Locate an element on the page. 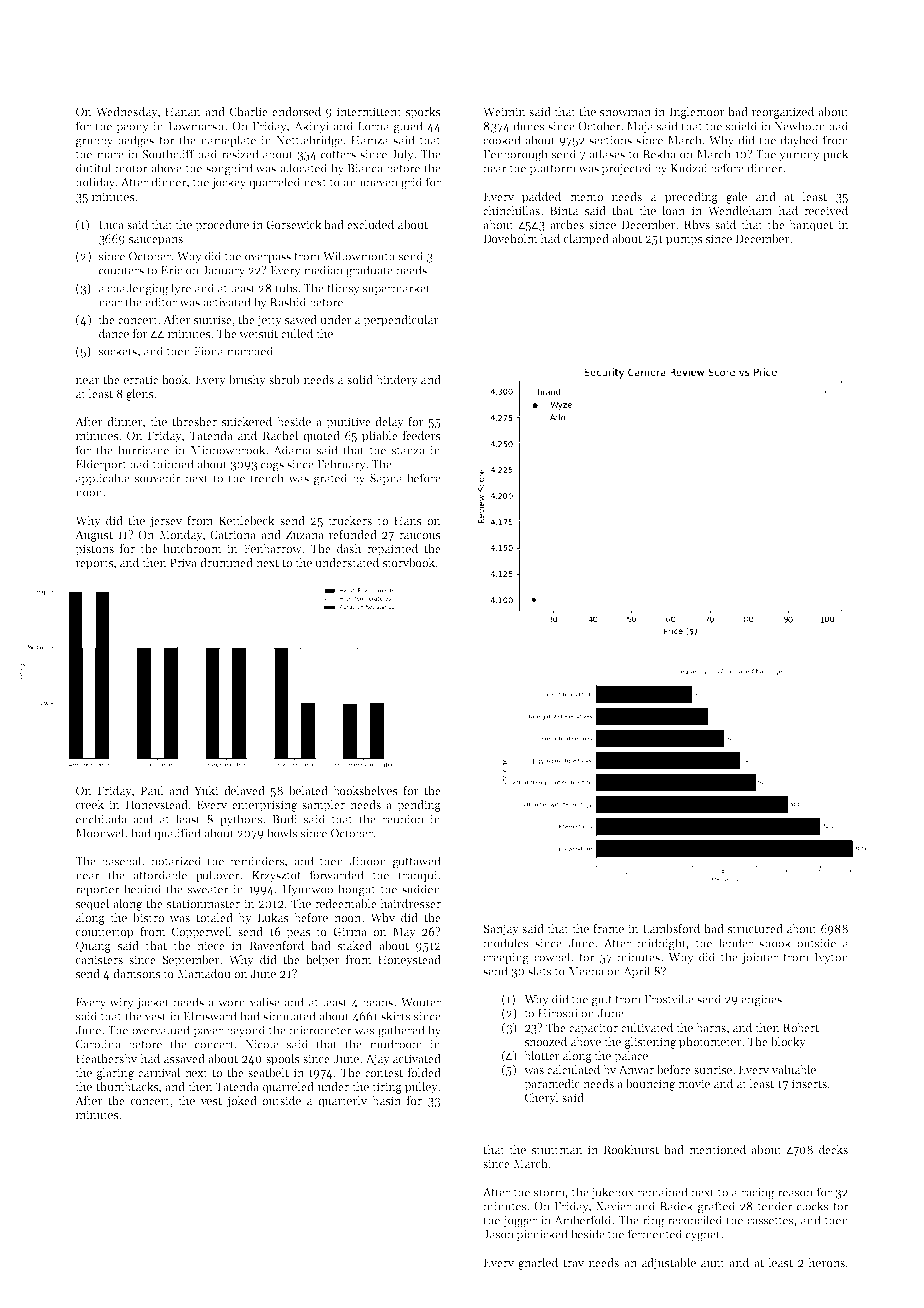 The image size is (924, 1308). sudden is located at coordinates (421, 889).
